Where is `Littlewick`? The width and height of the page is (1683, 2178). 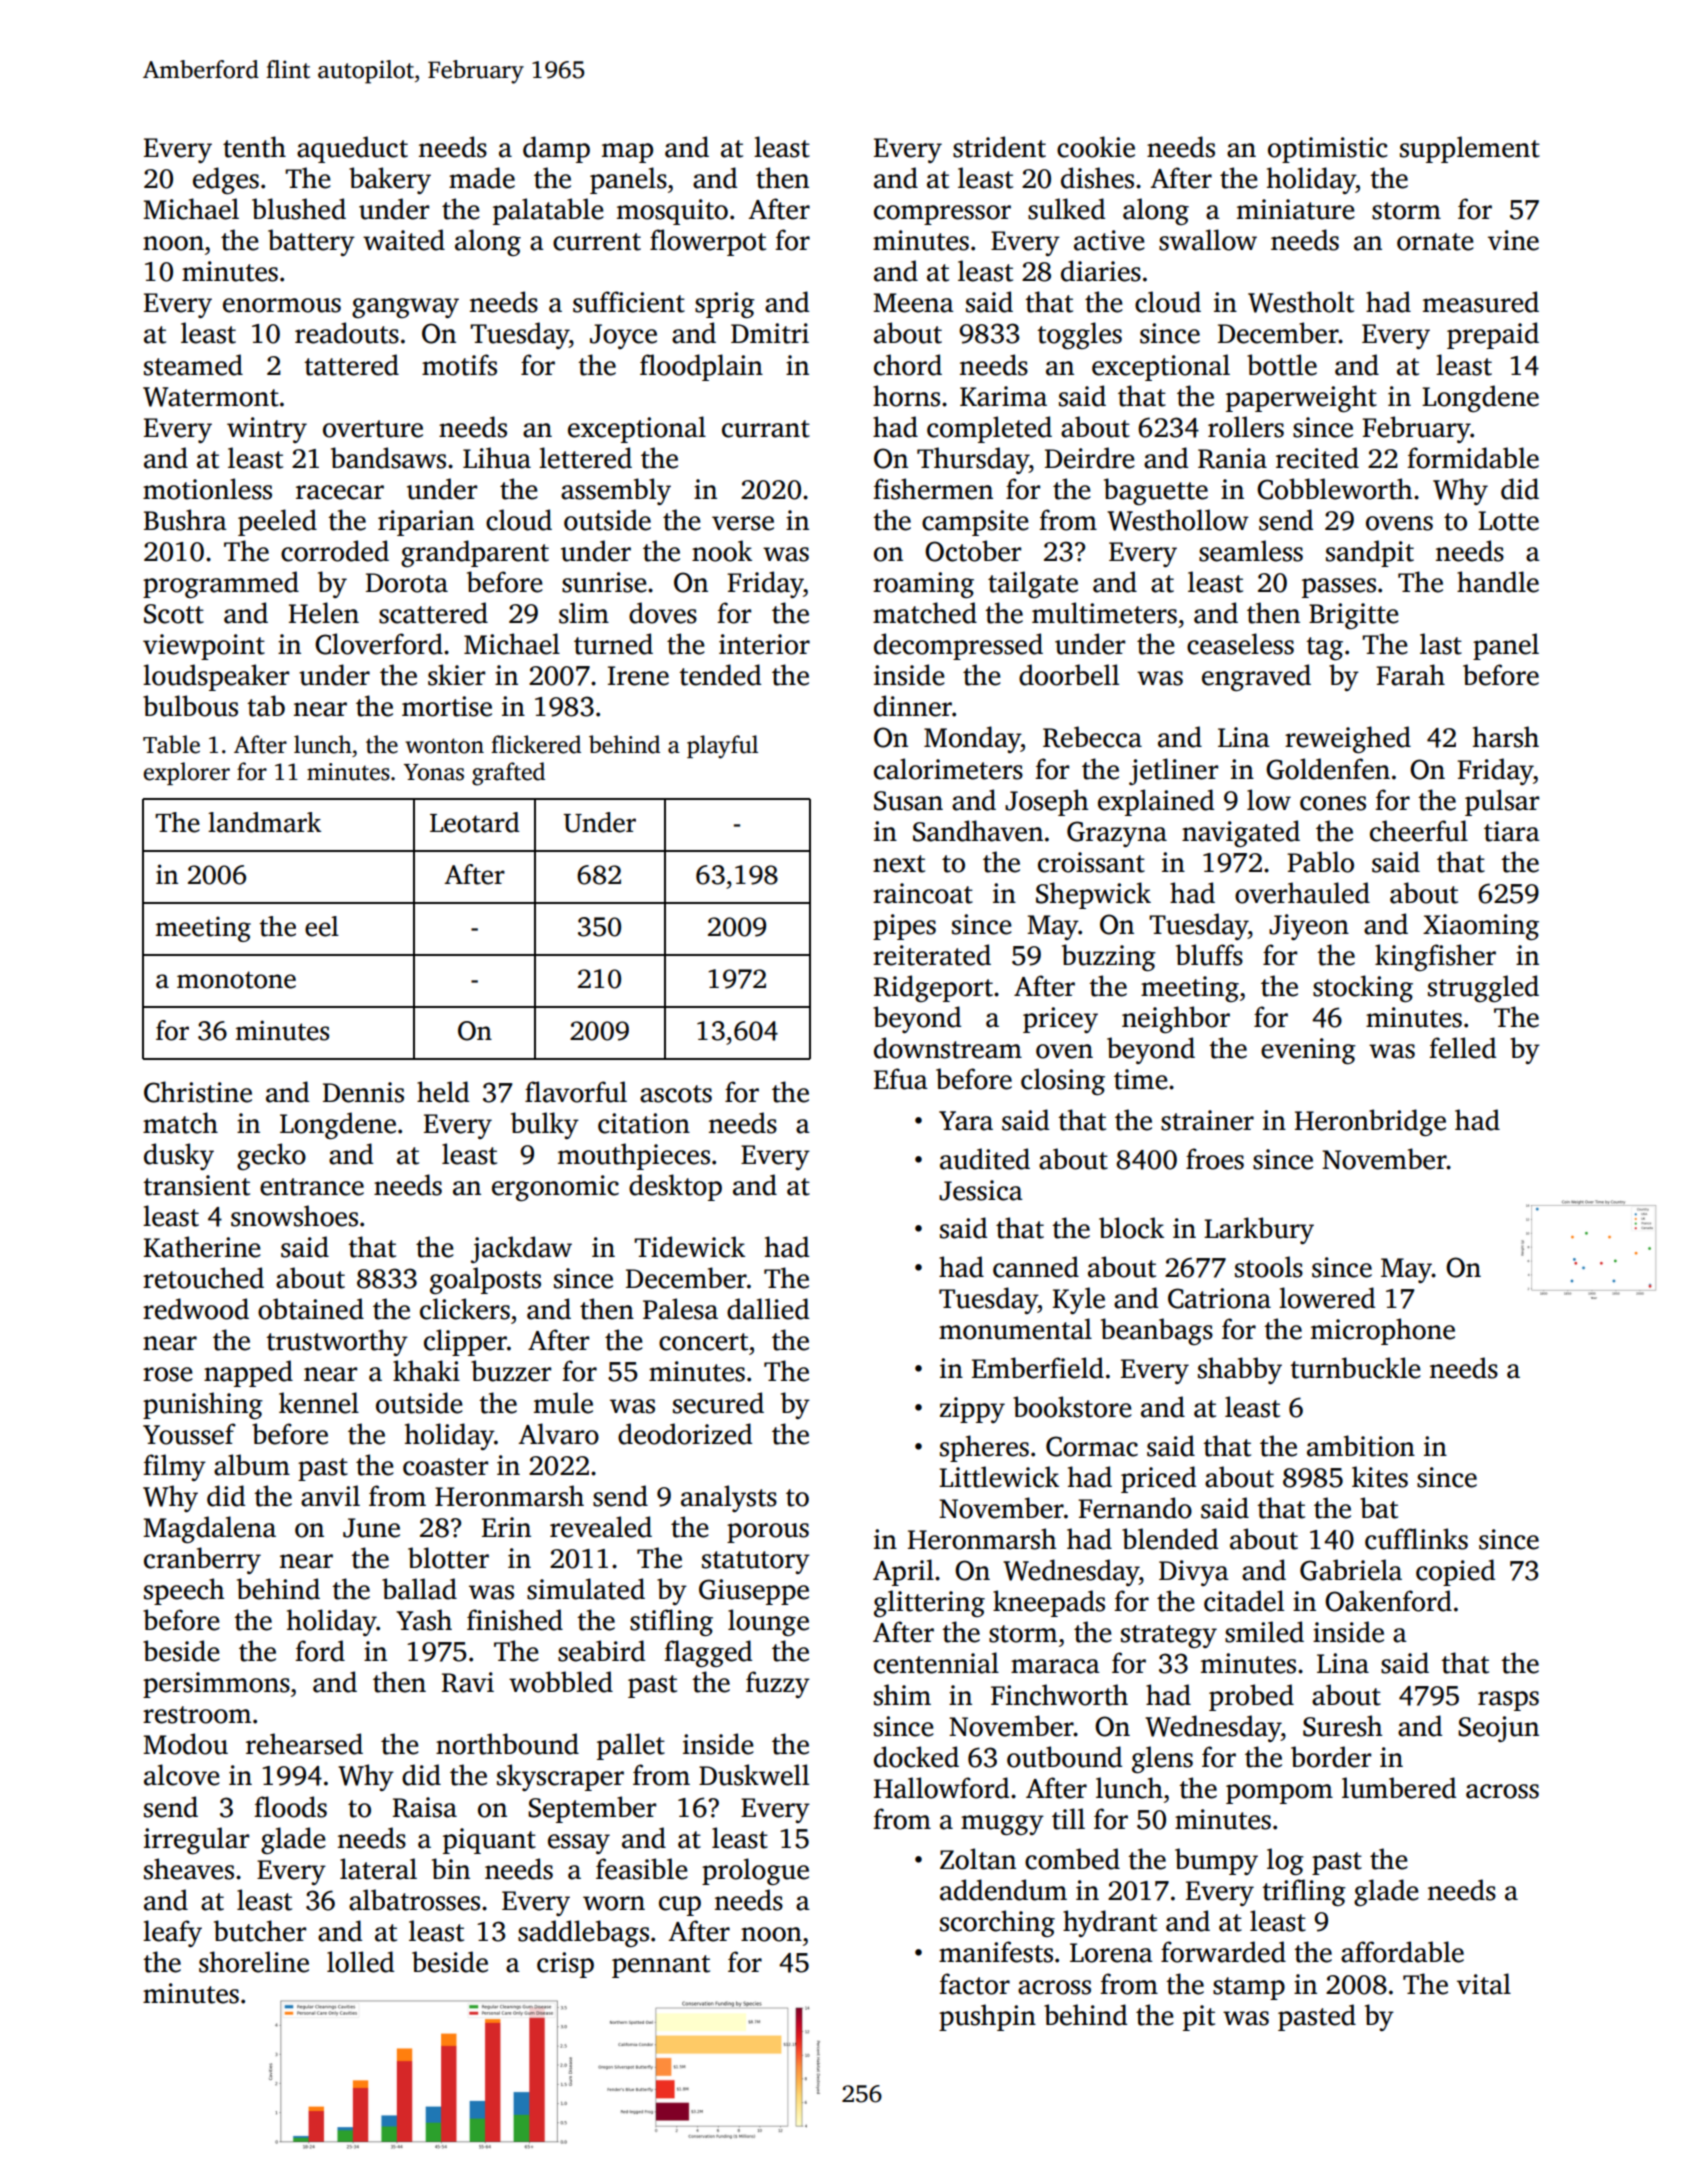 Littlewick is located at coordinates (999, 1477).
